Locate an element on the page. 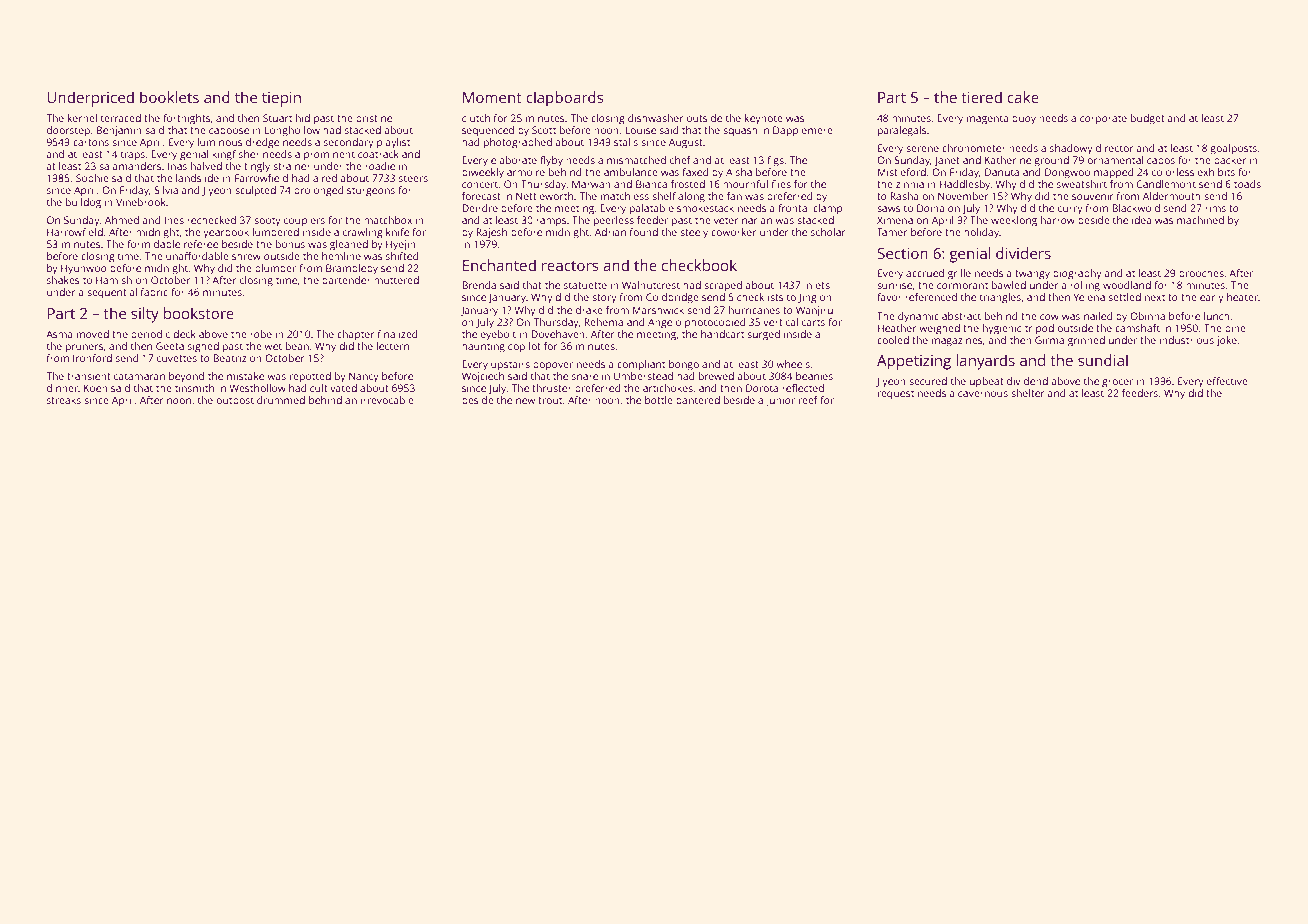 This page has width=1308, height=924. cavernous is located at coordinates (983, 394).
